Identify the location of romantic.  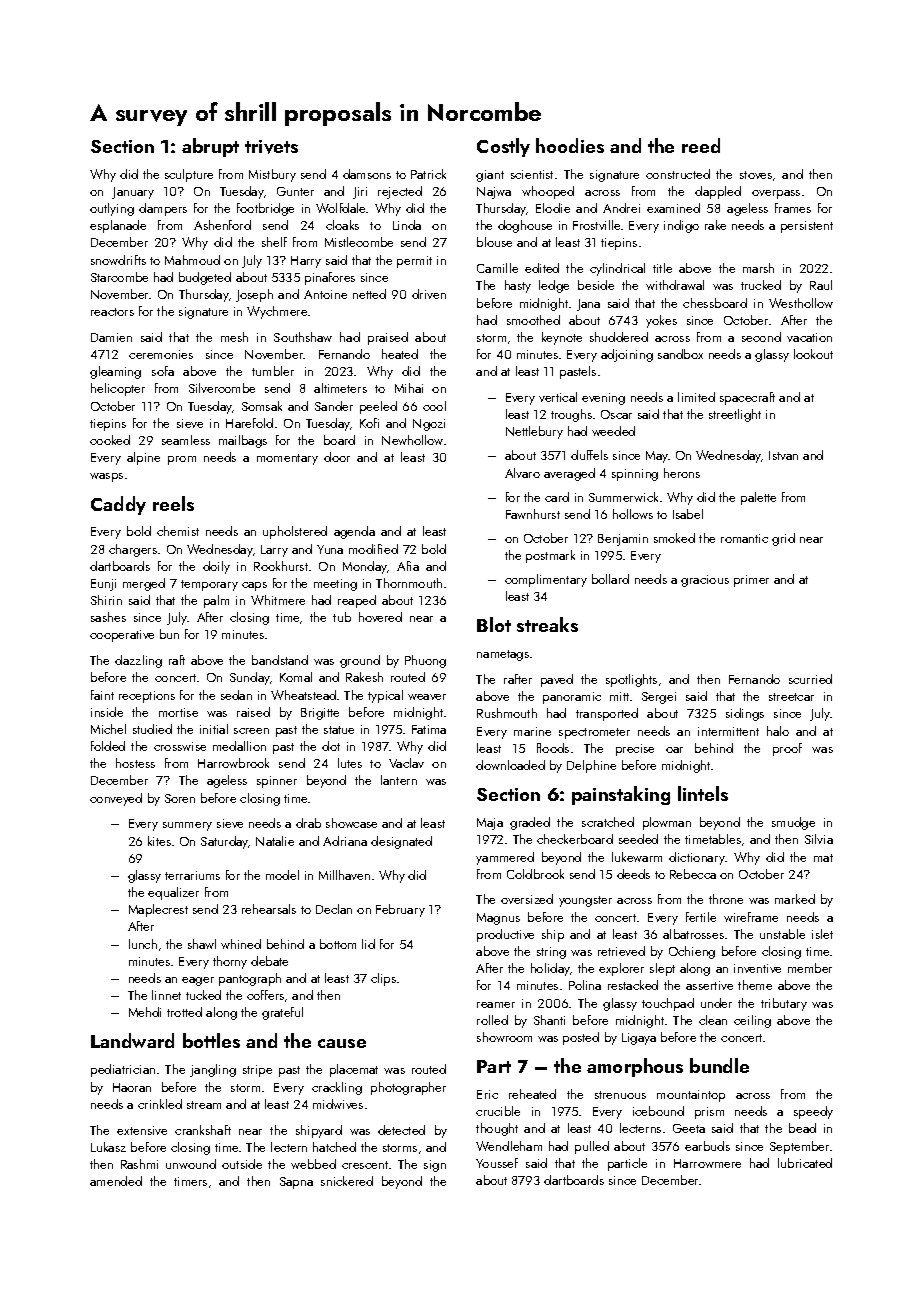
(744, 538).
